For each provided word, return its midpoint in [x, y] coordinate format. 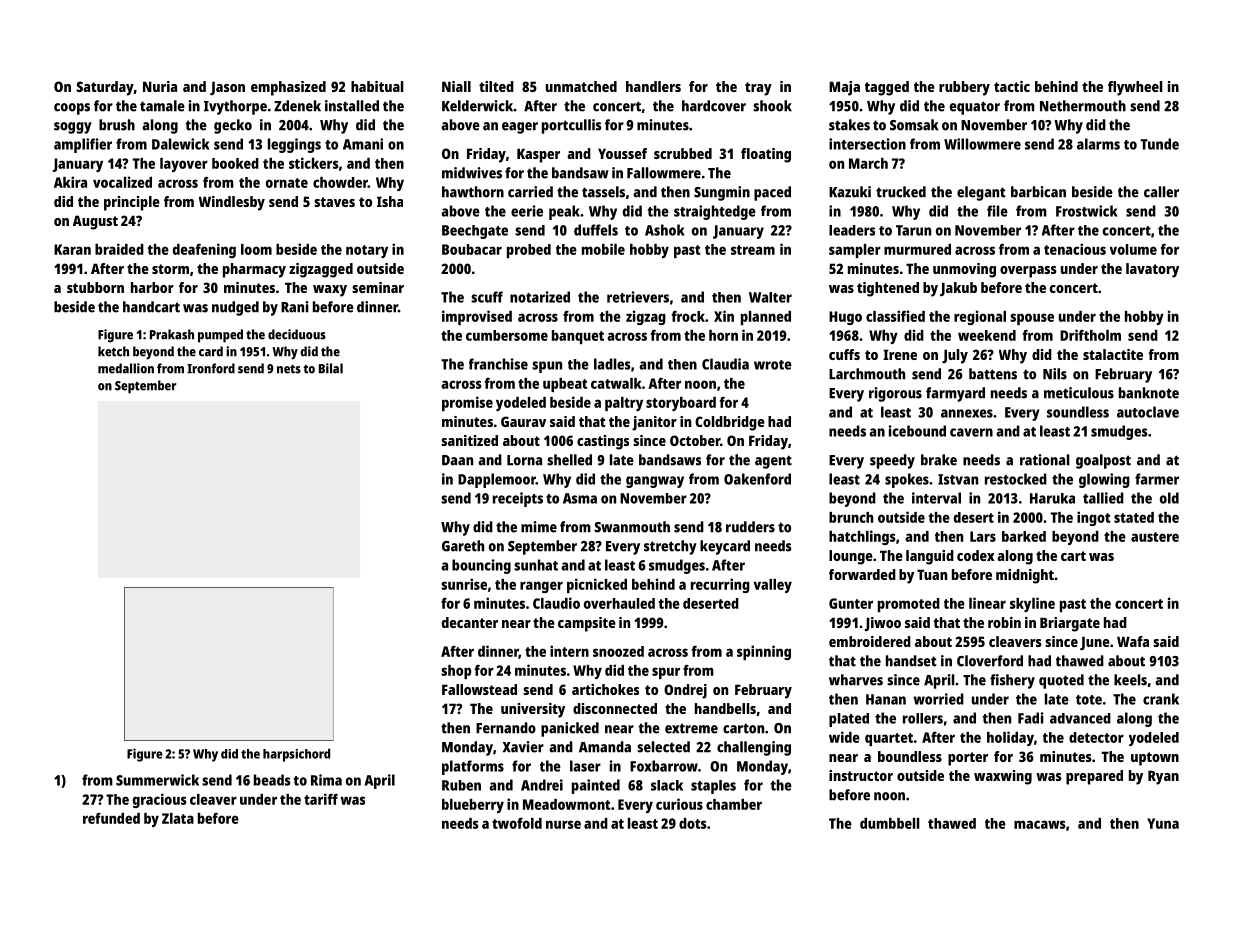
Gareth [463, 546]
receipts [518, 499]
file [997, 211]
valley [772, 586]
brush [117, 125]
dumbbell [890, 823]
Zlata [178, 818]
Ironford [211, 368]
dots [693, 823]
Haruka [1052, 498]
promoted [909, 605]
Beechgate [475, 232]
